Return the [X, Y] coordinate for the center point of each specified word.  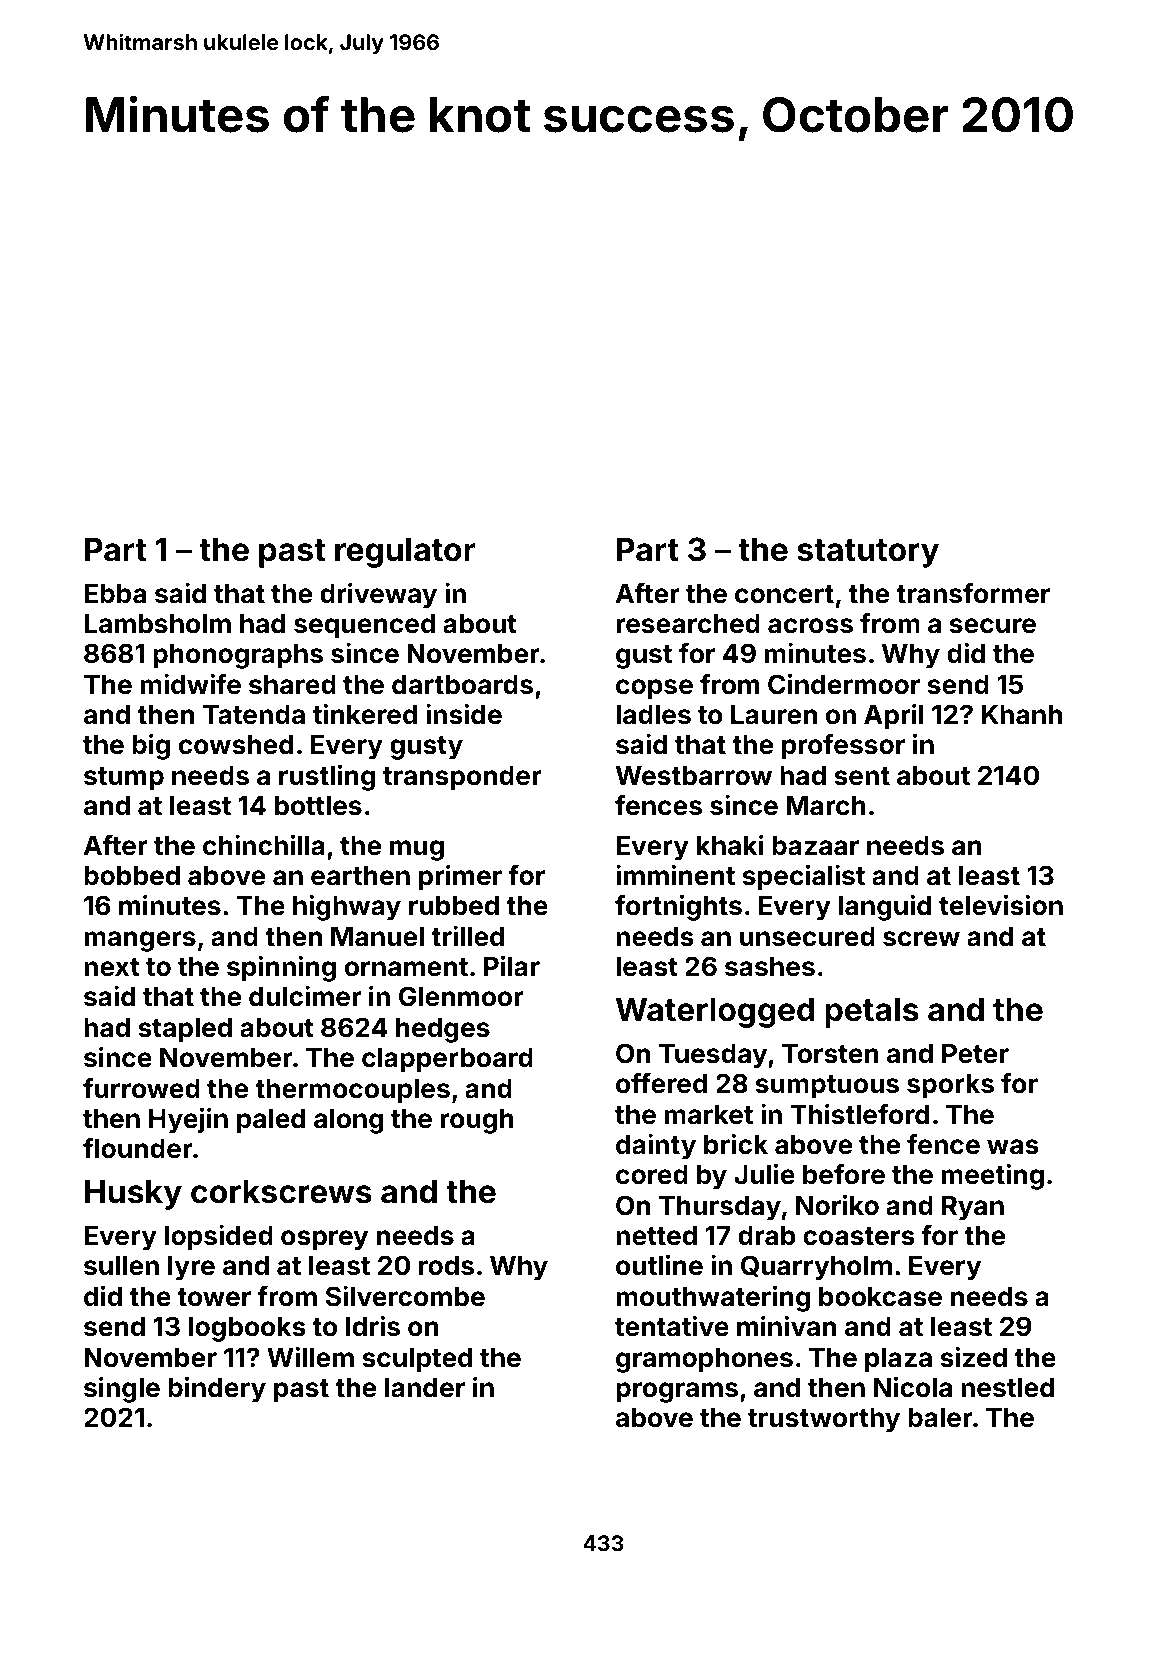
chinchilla [264, 845]
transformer [973, 593]
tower [214, 1297]
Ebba [115, 594]
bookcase [880, 1297]
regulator [405, 553]
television [1001, 905]
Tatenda [254, 715]
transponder [462, 778]
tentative [672, 1326]
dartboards [462, 685]
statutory [868, 553]
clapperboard [447, 1060]
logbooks [247, 1329]
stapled [185, 1030]
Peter [975, 1054]
